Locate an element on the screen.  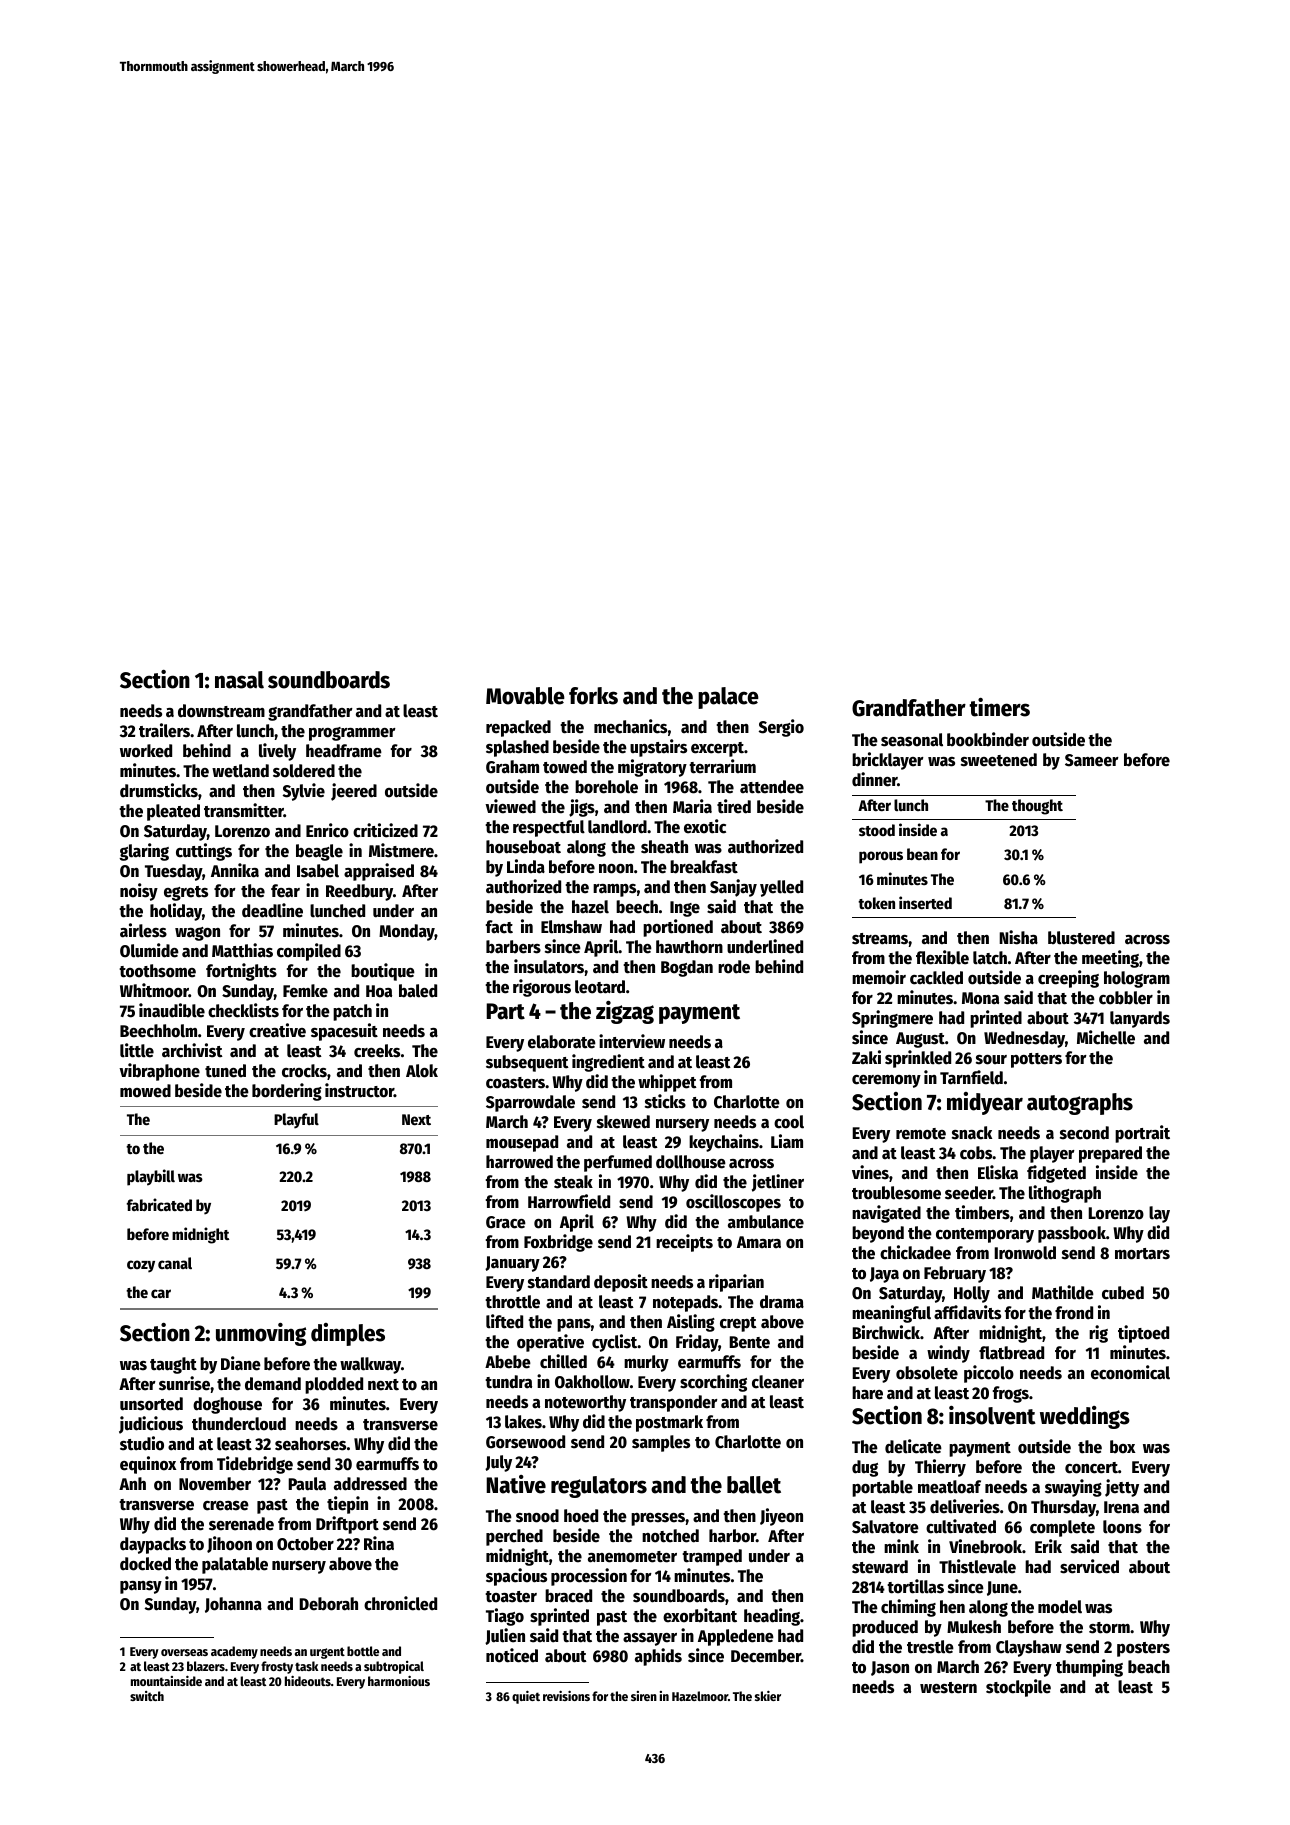
timers is located at coordinates (999, 707).
